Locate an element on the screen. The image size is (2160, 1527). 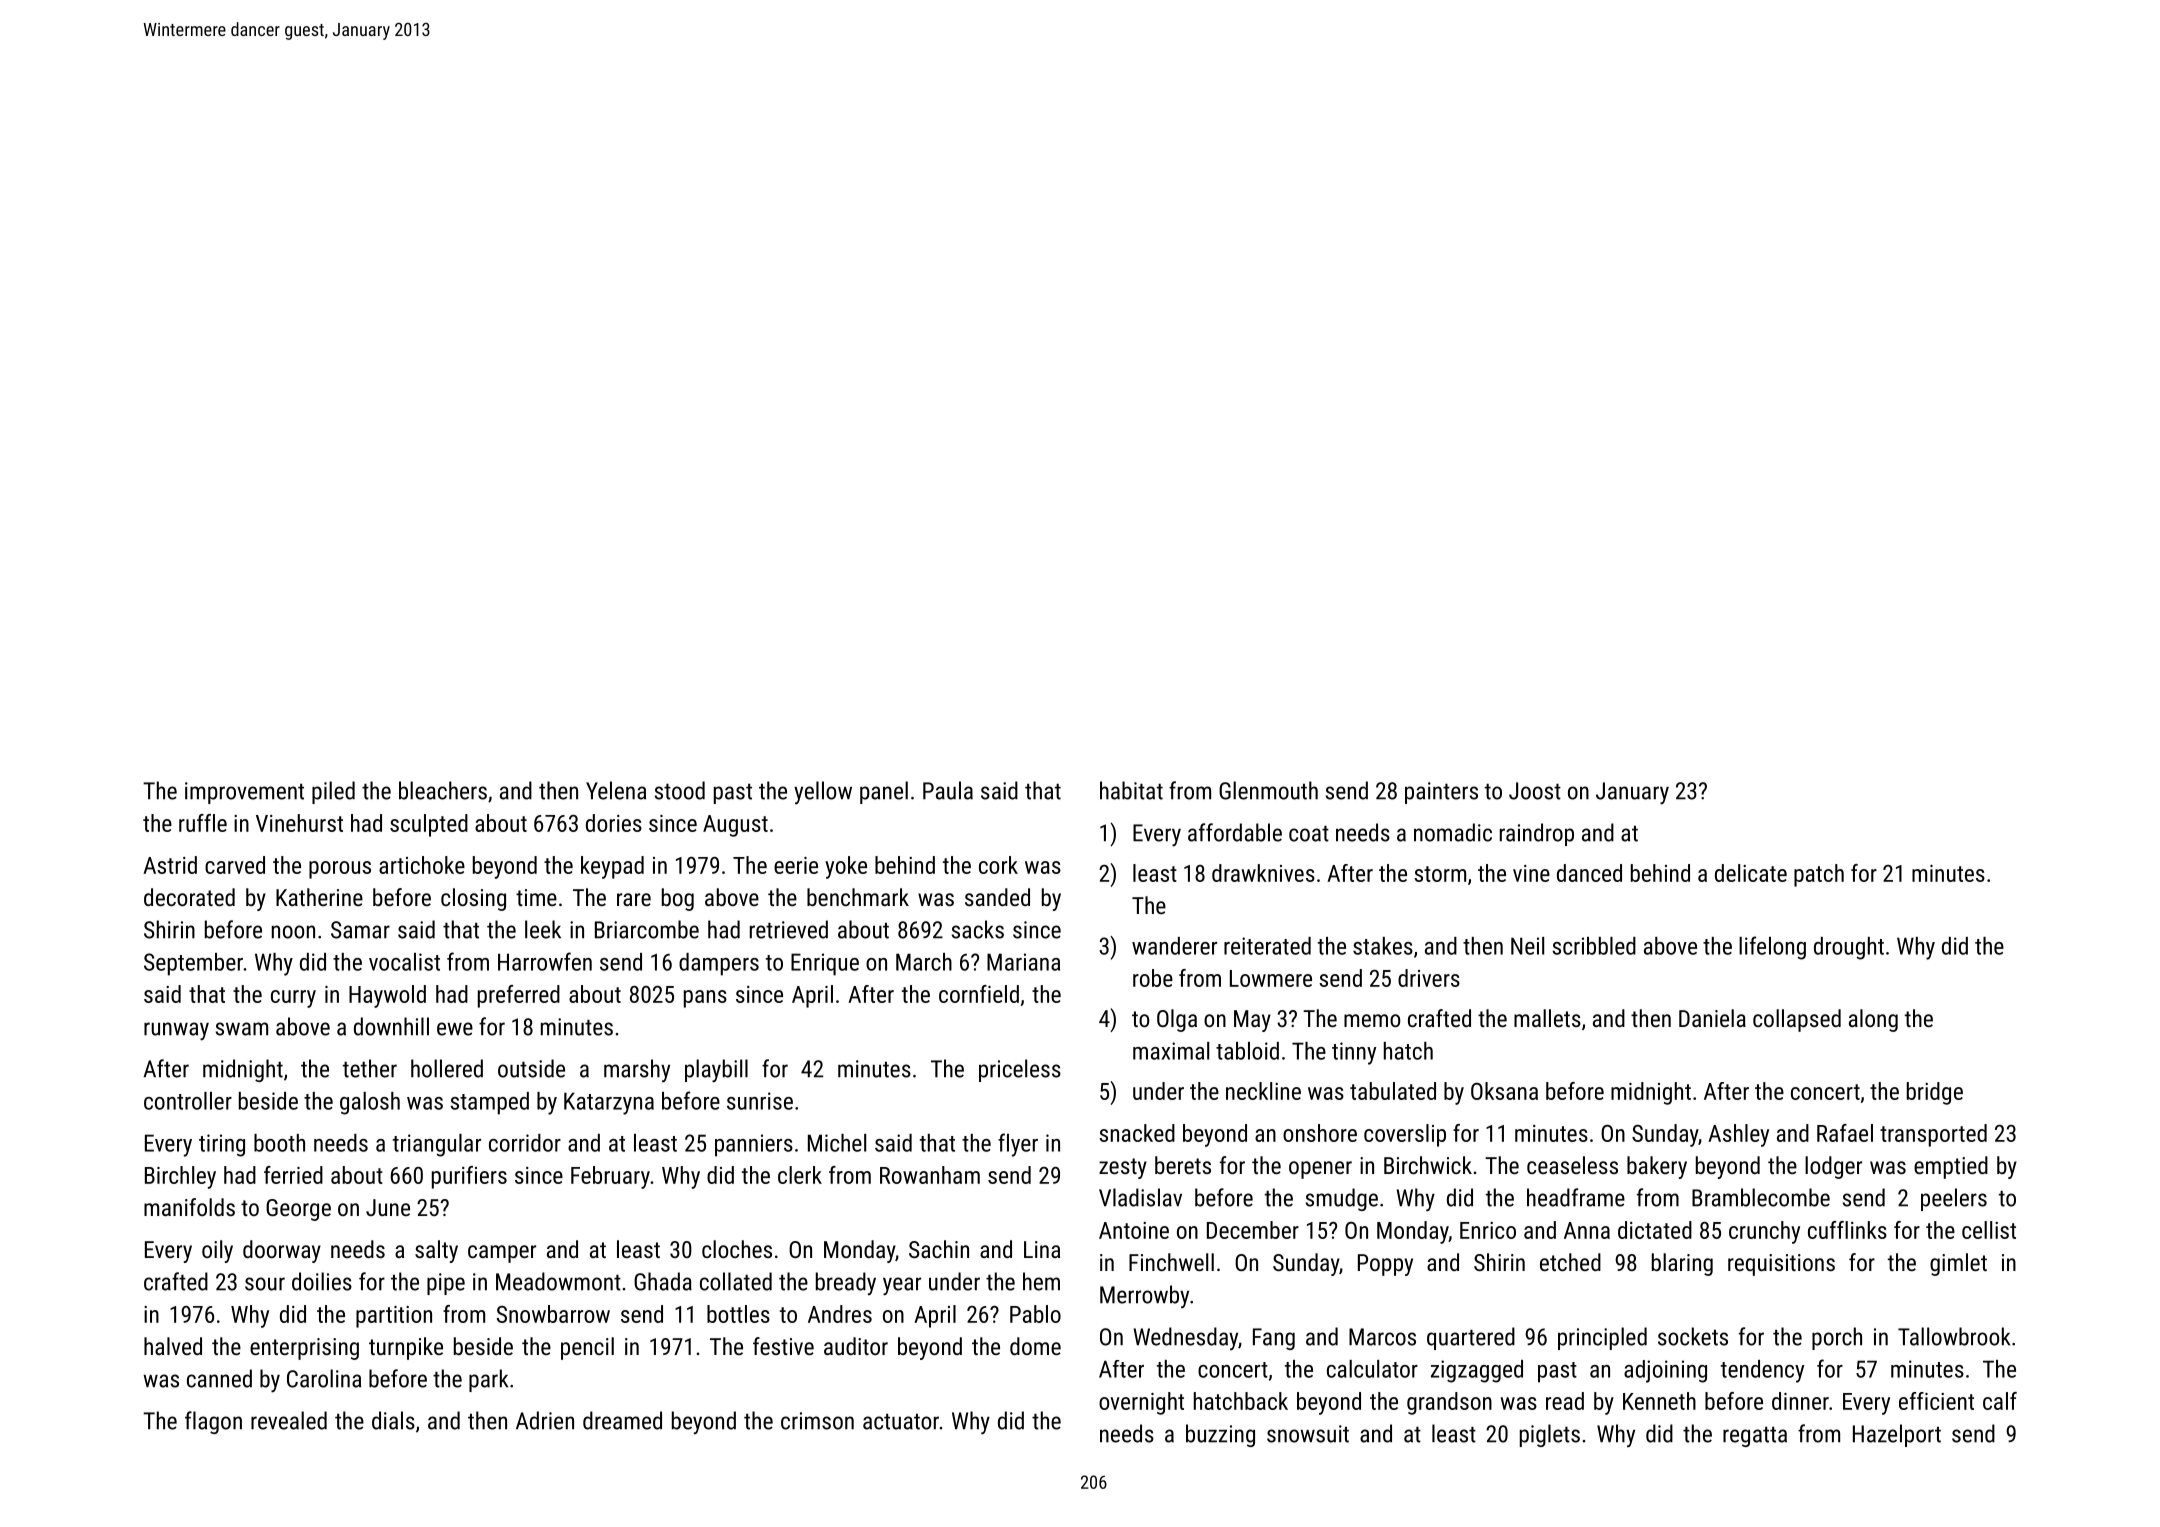
dials is located at coordinates (393, 1420).
